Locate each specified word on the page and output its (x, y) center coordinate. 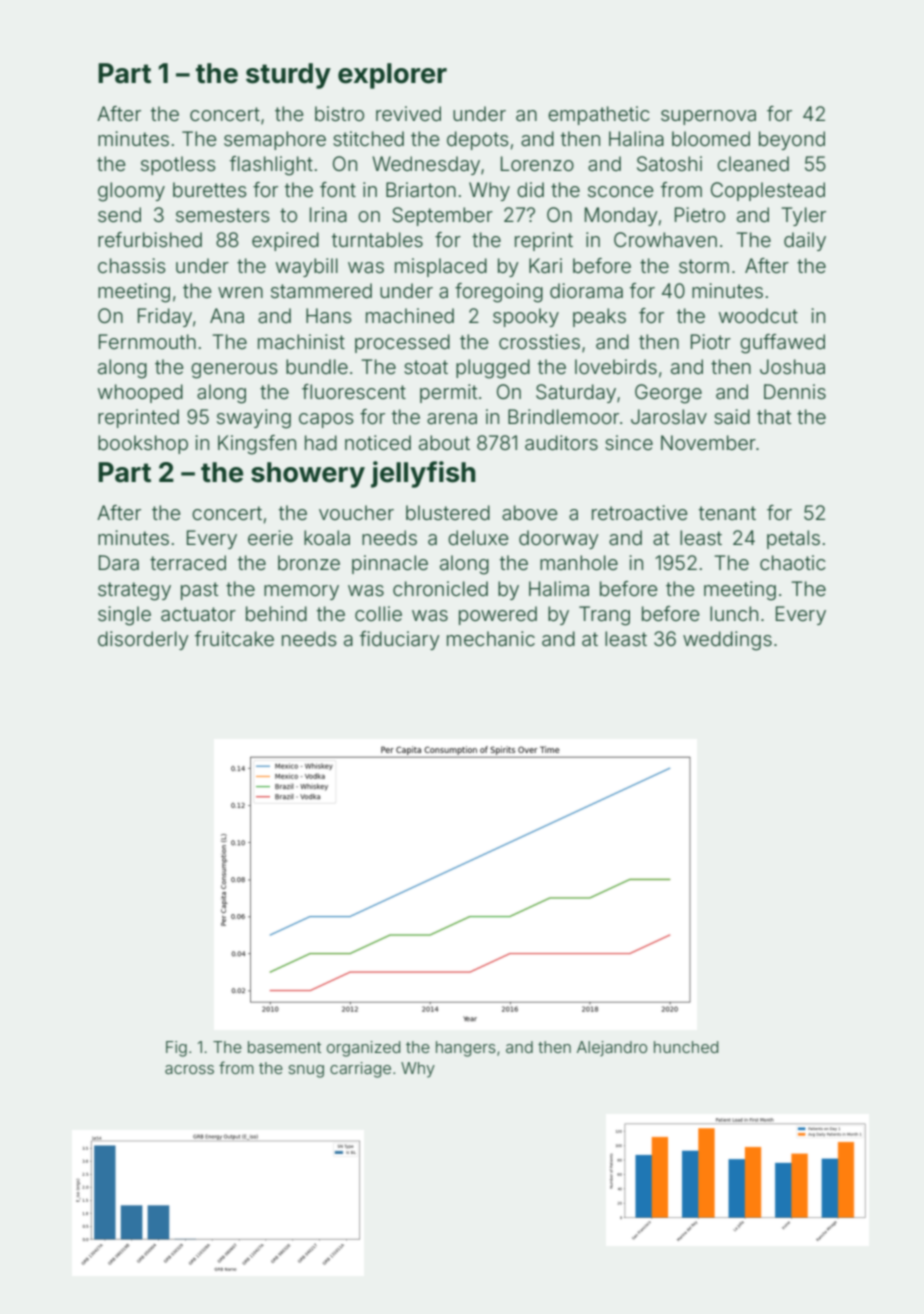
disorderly (143, 640)
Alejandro (612, 1048)
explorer (392, 76)
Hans (328, 315)
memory (301, 592)
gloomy (131, 192)
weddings (727, 641)
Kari (545, 265)
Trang (604, 616)
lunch (734, 613)
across (189, 1069)
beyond (792, 140)
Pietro (700, 214)
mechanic (491, 638)
